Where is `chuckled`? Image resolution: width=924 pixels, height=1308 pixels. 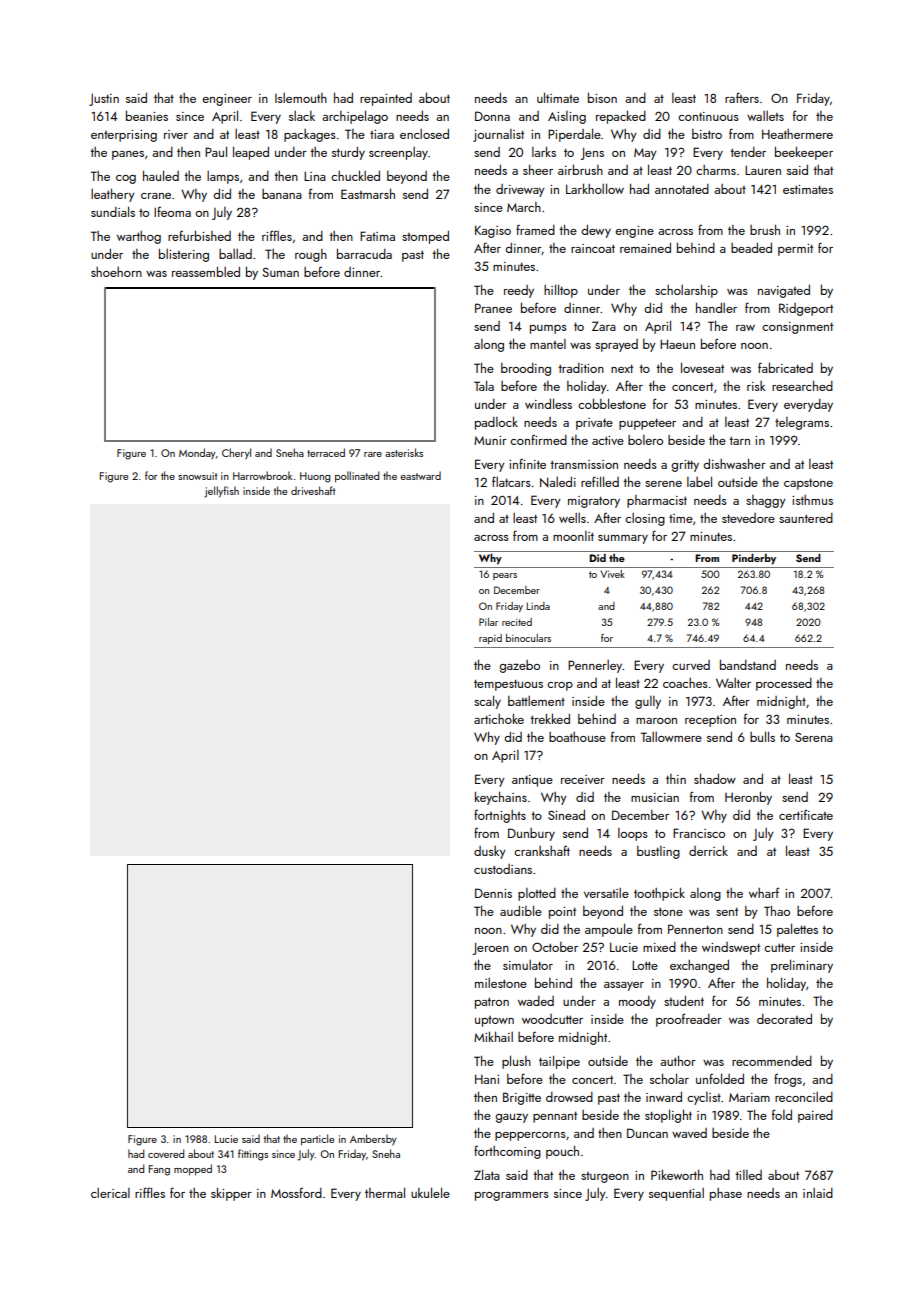
chuckled is located at coordinates (355, 175).
